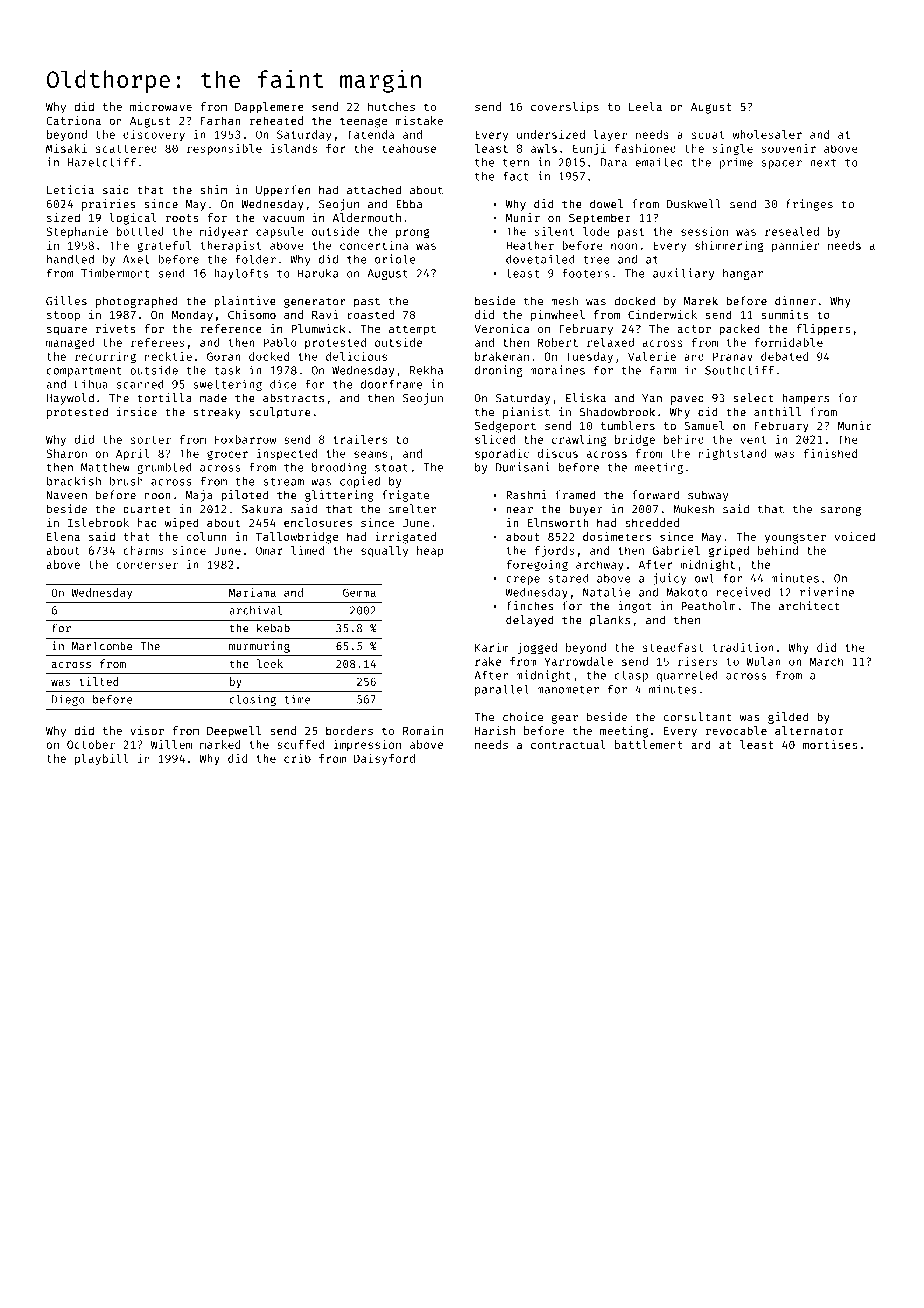  What do you see at coordinates (84, 372) in the image?
I see `compartment` at bounding box center [84, 372].
